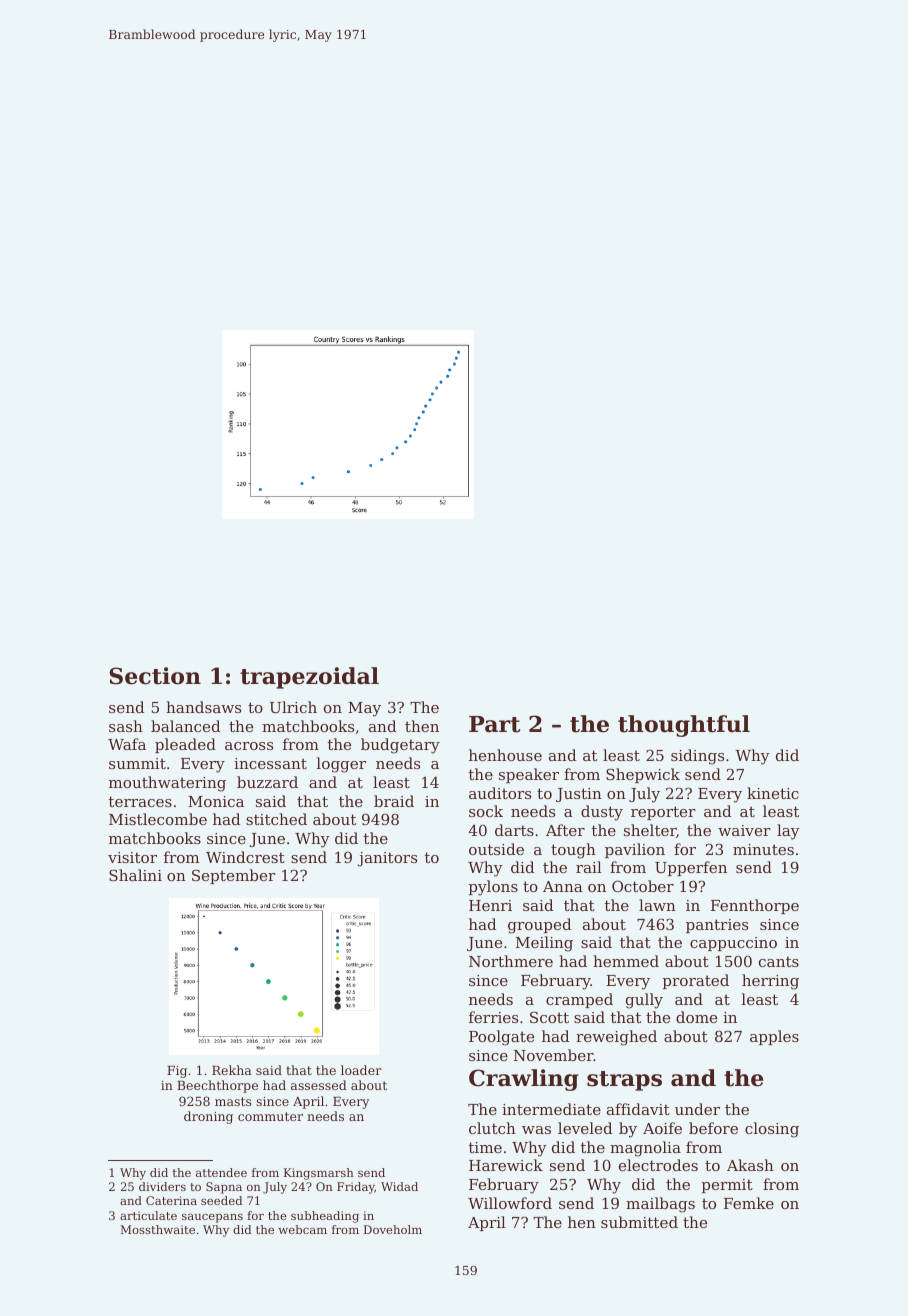 The height and width of the screenshot is (1316, 908). Describe the element at coordinates (635, 850) in the screenshot. I see `pavilion` at that location.
